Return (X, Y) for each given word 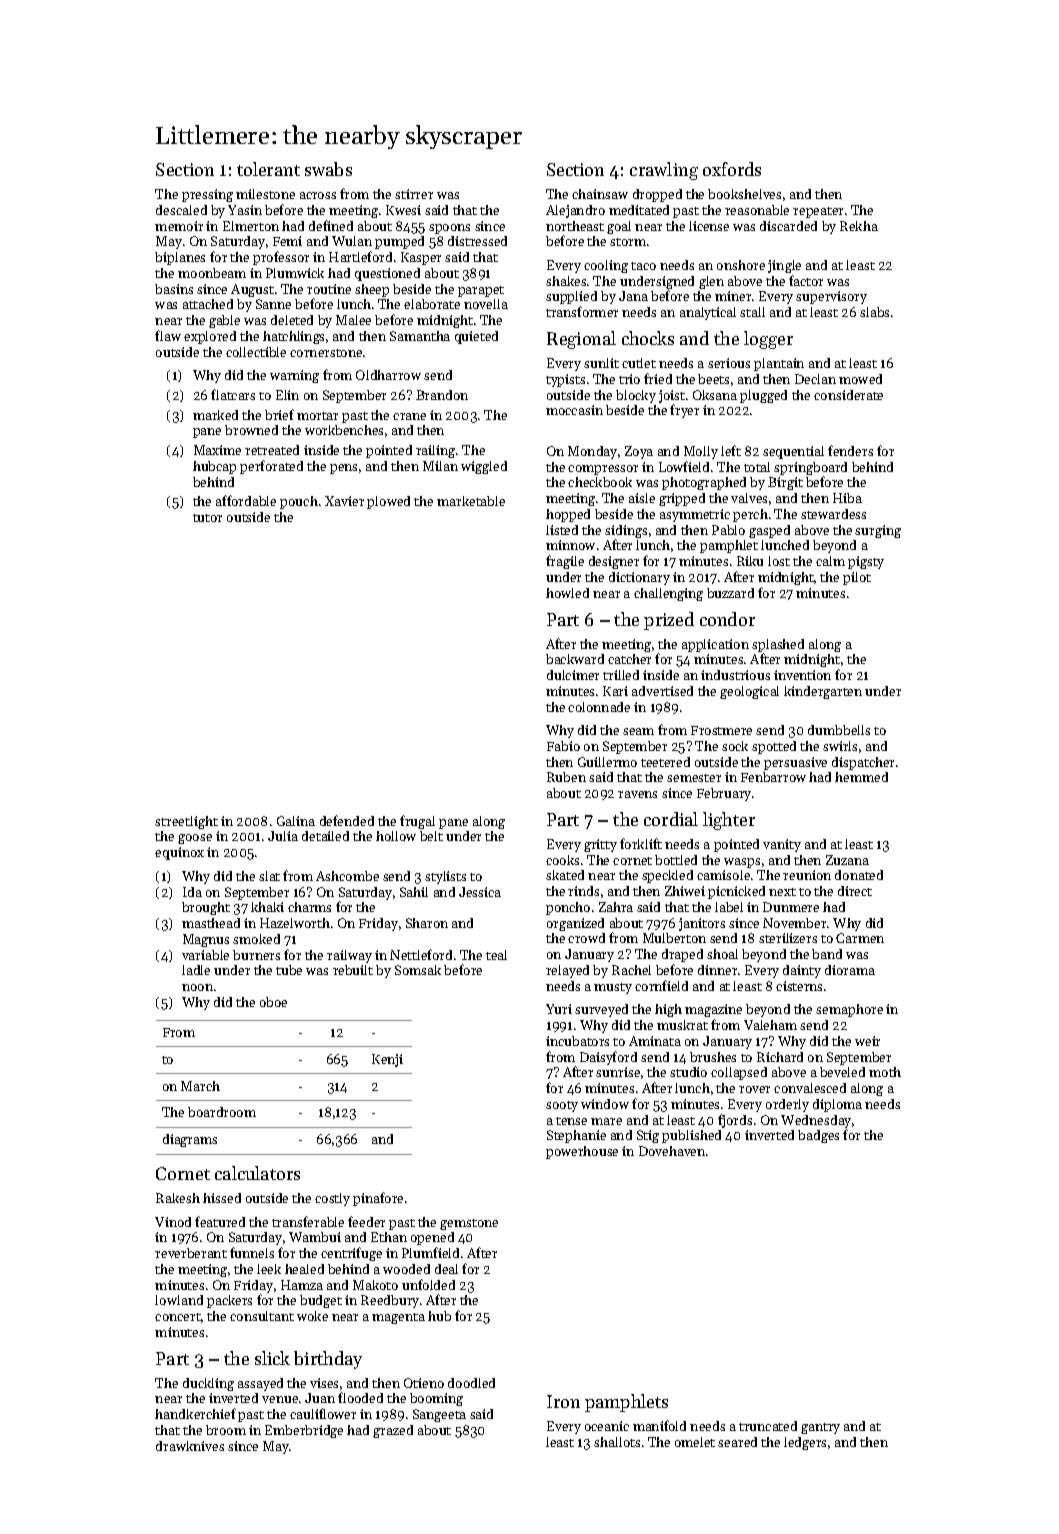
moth (885, 1072)
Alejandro (575, 211)
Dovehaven (672, 1151)
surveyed (601, 1010)
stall (752, 312)
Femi (287, 241)
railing (435, 451)
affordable (246, 500)
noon (197, 987)
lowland (179, 1300)
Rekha (859, 226)
